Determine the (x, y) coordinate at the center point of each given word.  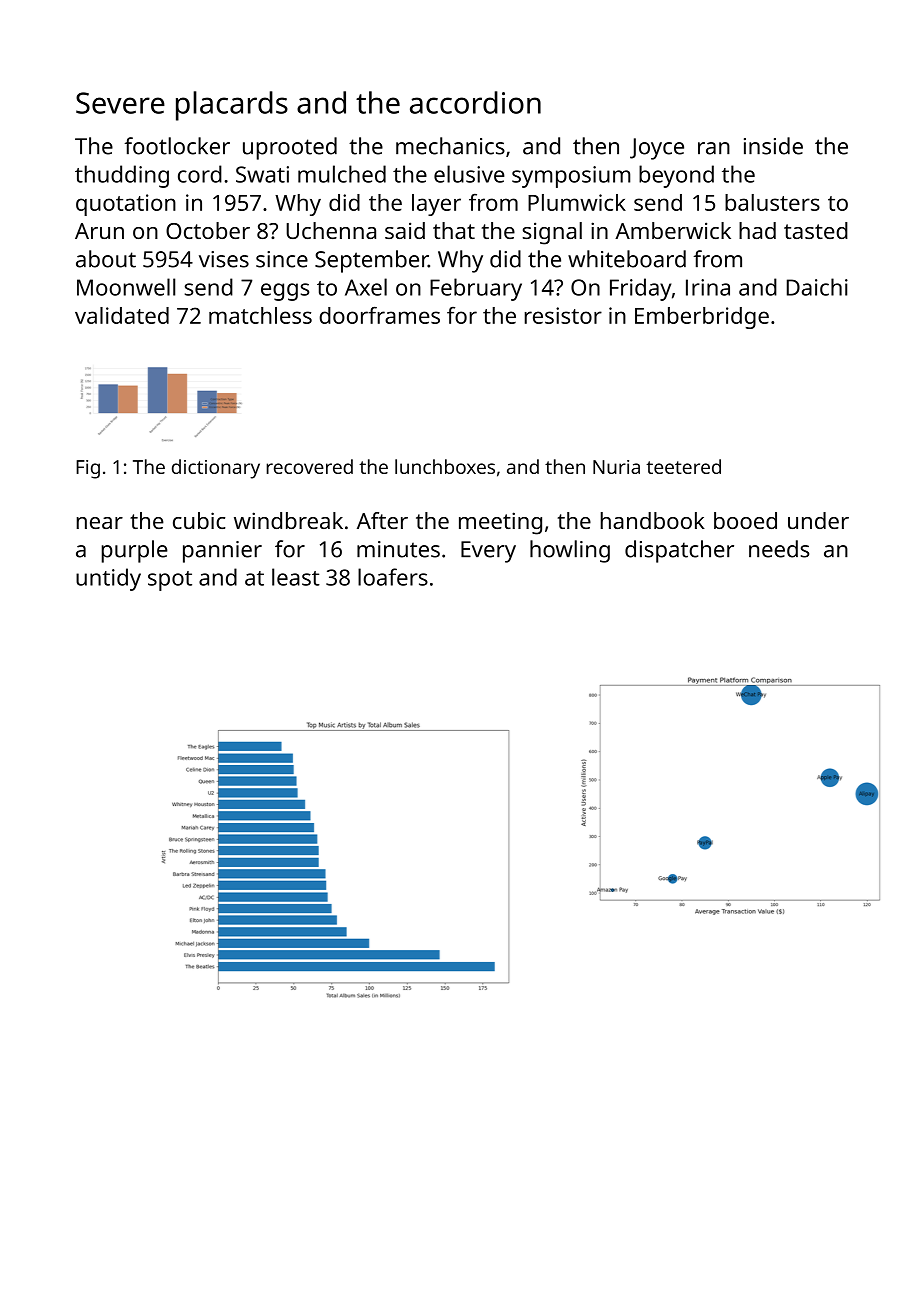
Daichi (817, 287)
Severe (120, 103)
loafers (393, 577)
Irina (708, 287)
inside (773, 146)
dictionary (216, 469)
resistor (563, 315)
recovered (309, 466)
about (106, 259)
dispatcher (679, 551)
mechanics (450, 146)
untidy (108, 579)
